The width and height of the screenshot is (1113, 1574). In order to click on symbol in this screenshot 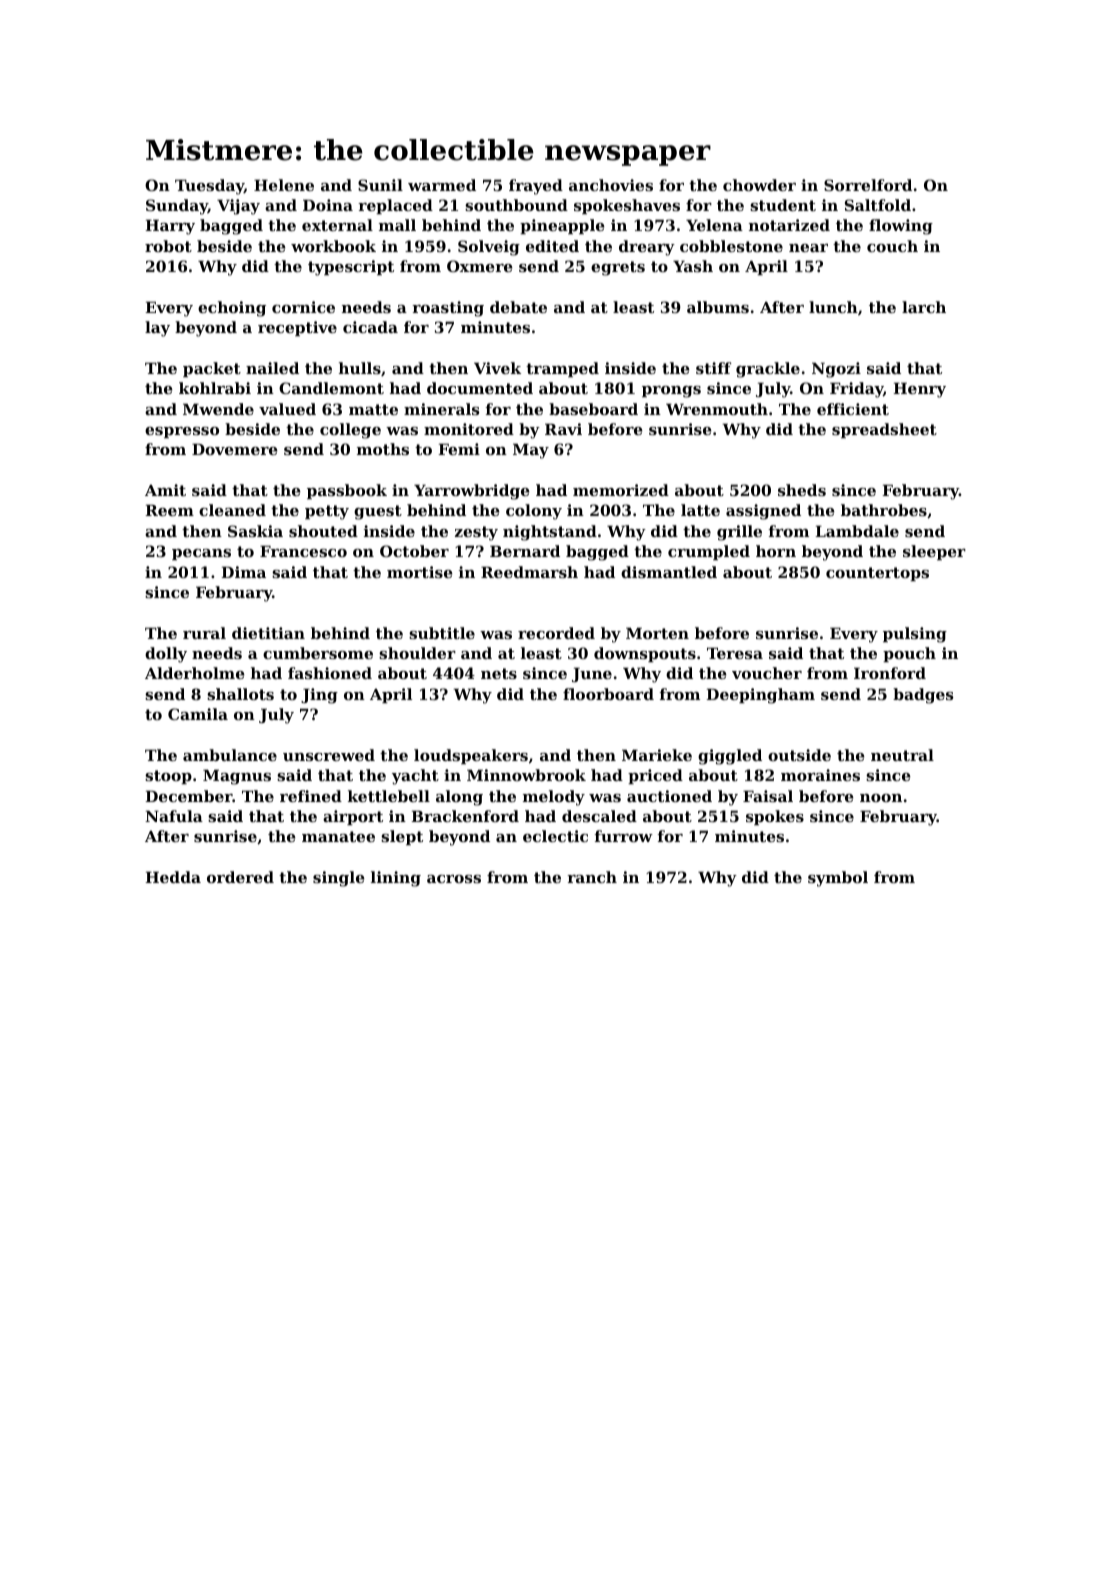, I will do `click(838, 879)`.
